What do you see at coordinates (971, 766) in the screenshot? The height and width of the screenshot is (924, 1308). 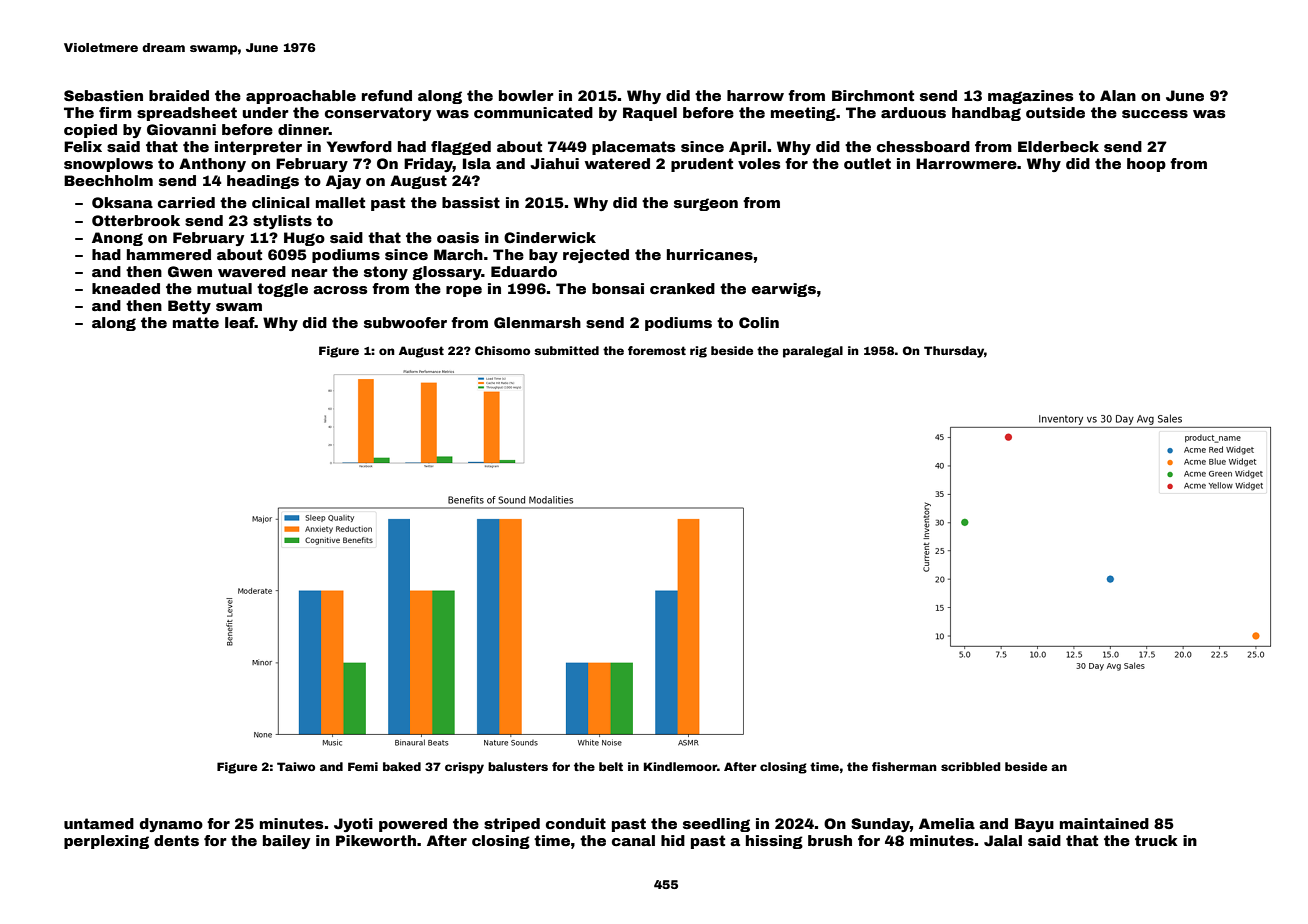 I see `scribbled` at bounding box center [971, 766].
